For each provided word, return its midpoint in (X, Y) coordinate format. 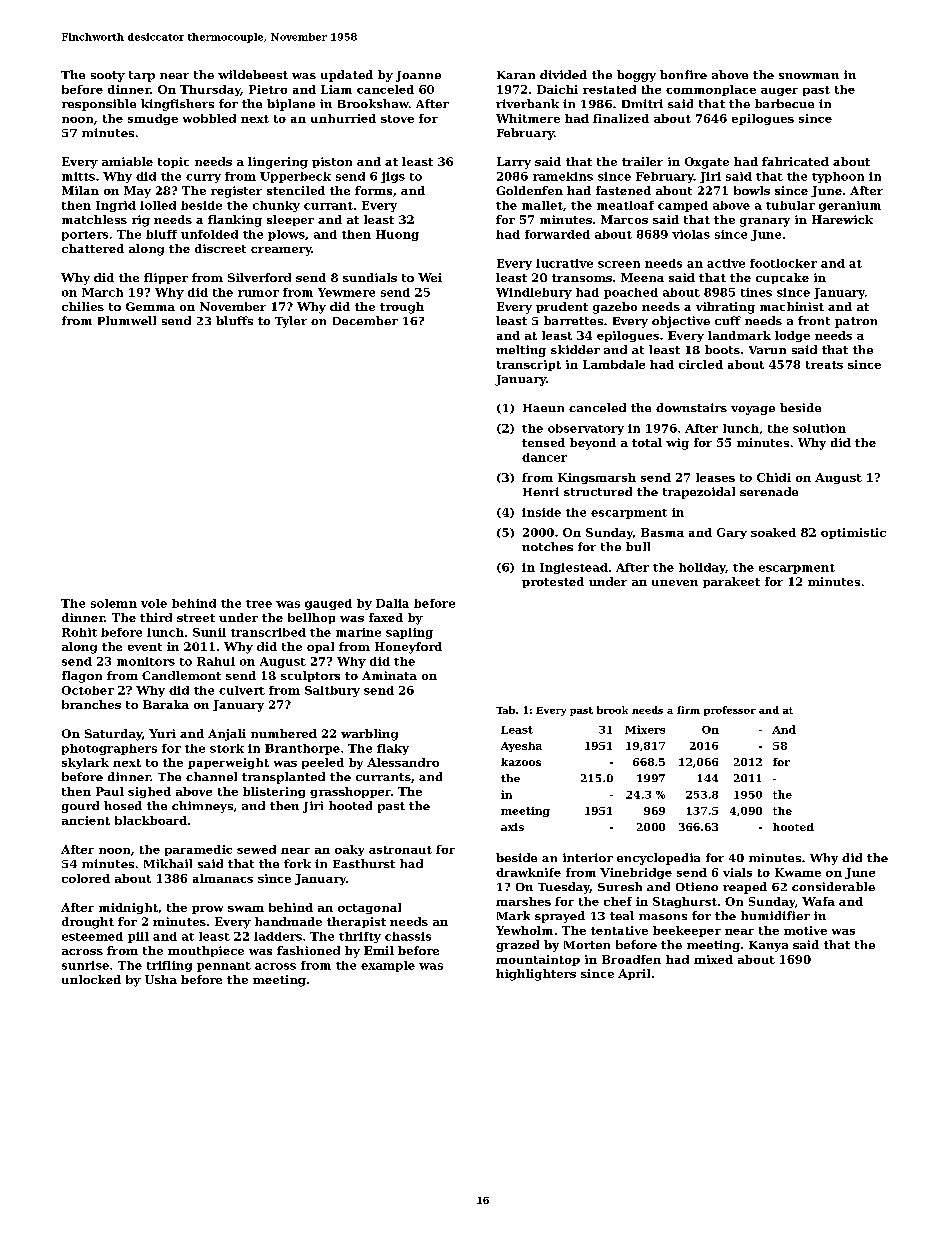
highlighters (536, 975)
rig (141, 221)
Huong (397, 235)
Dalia (392, 603)
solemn (114, 603)
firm (688, 710)
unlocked (91, 979)
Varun (767, 350)
